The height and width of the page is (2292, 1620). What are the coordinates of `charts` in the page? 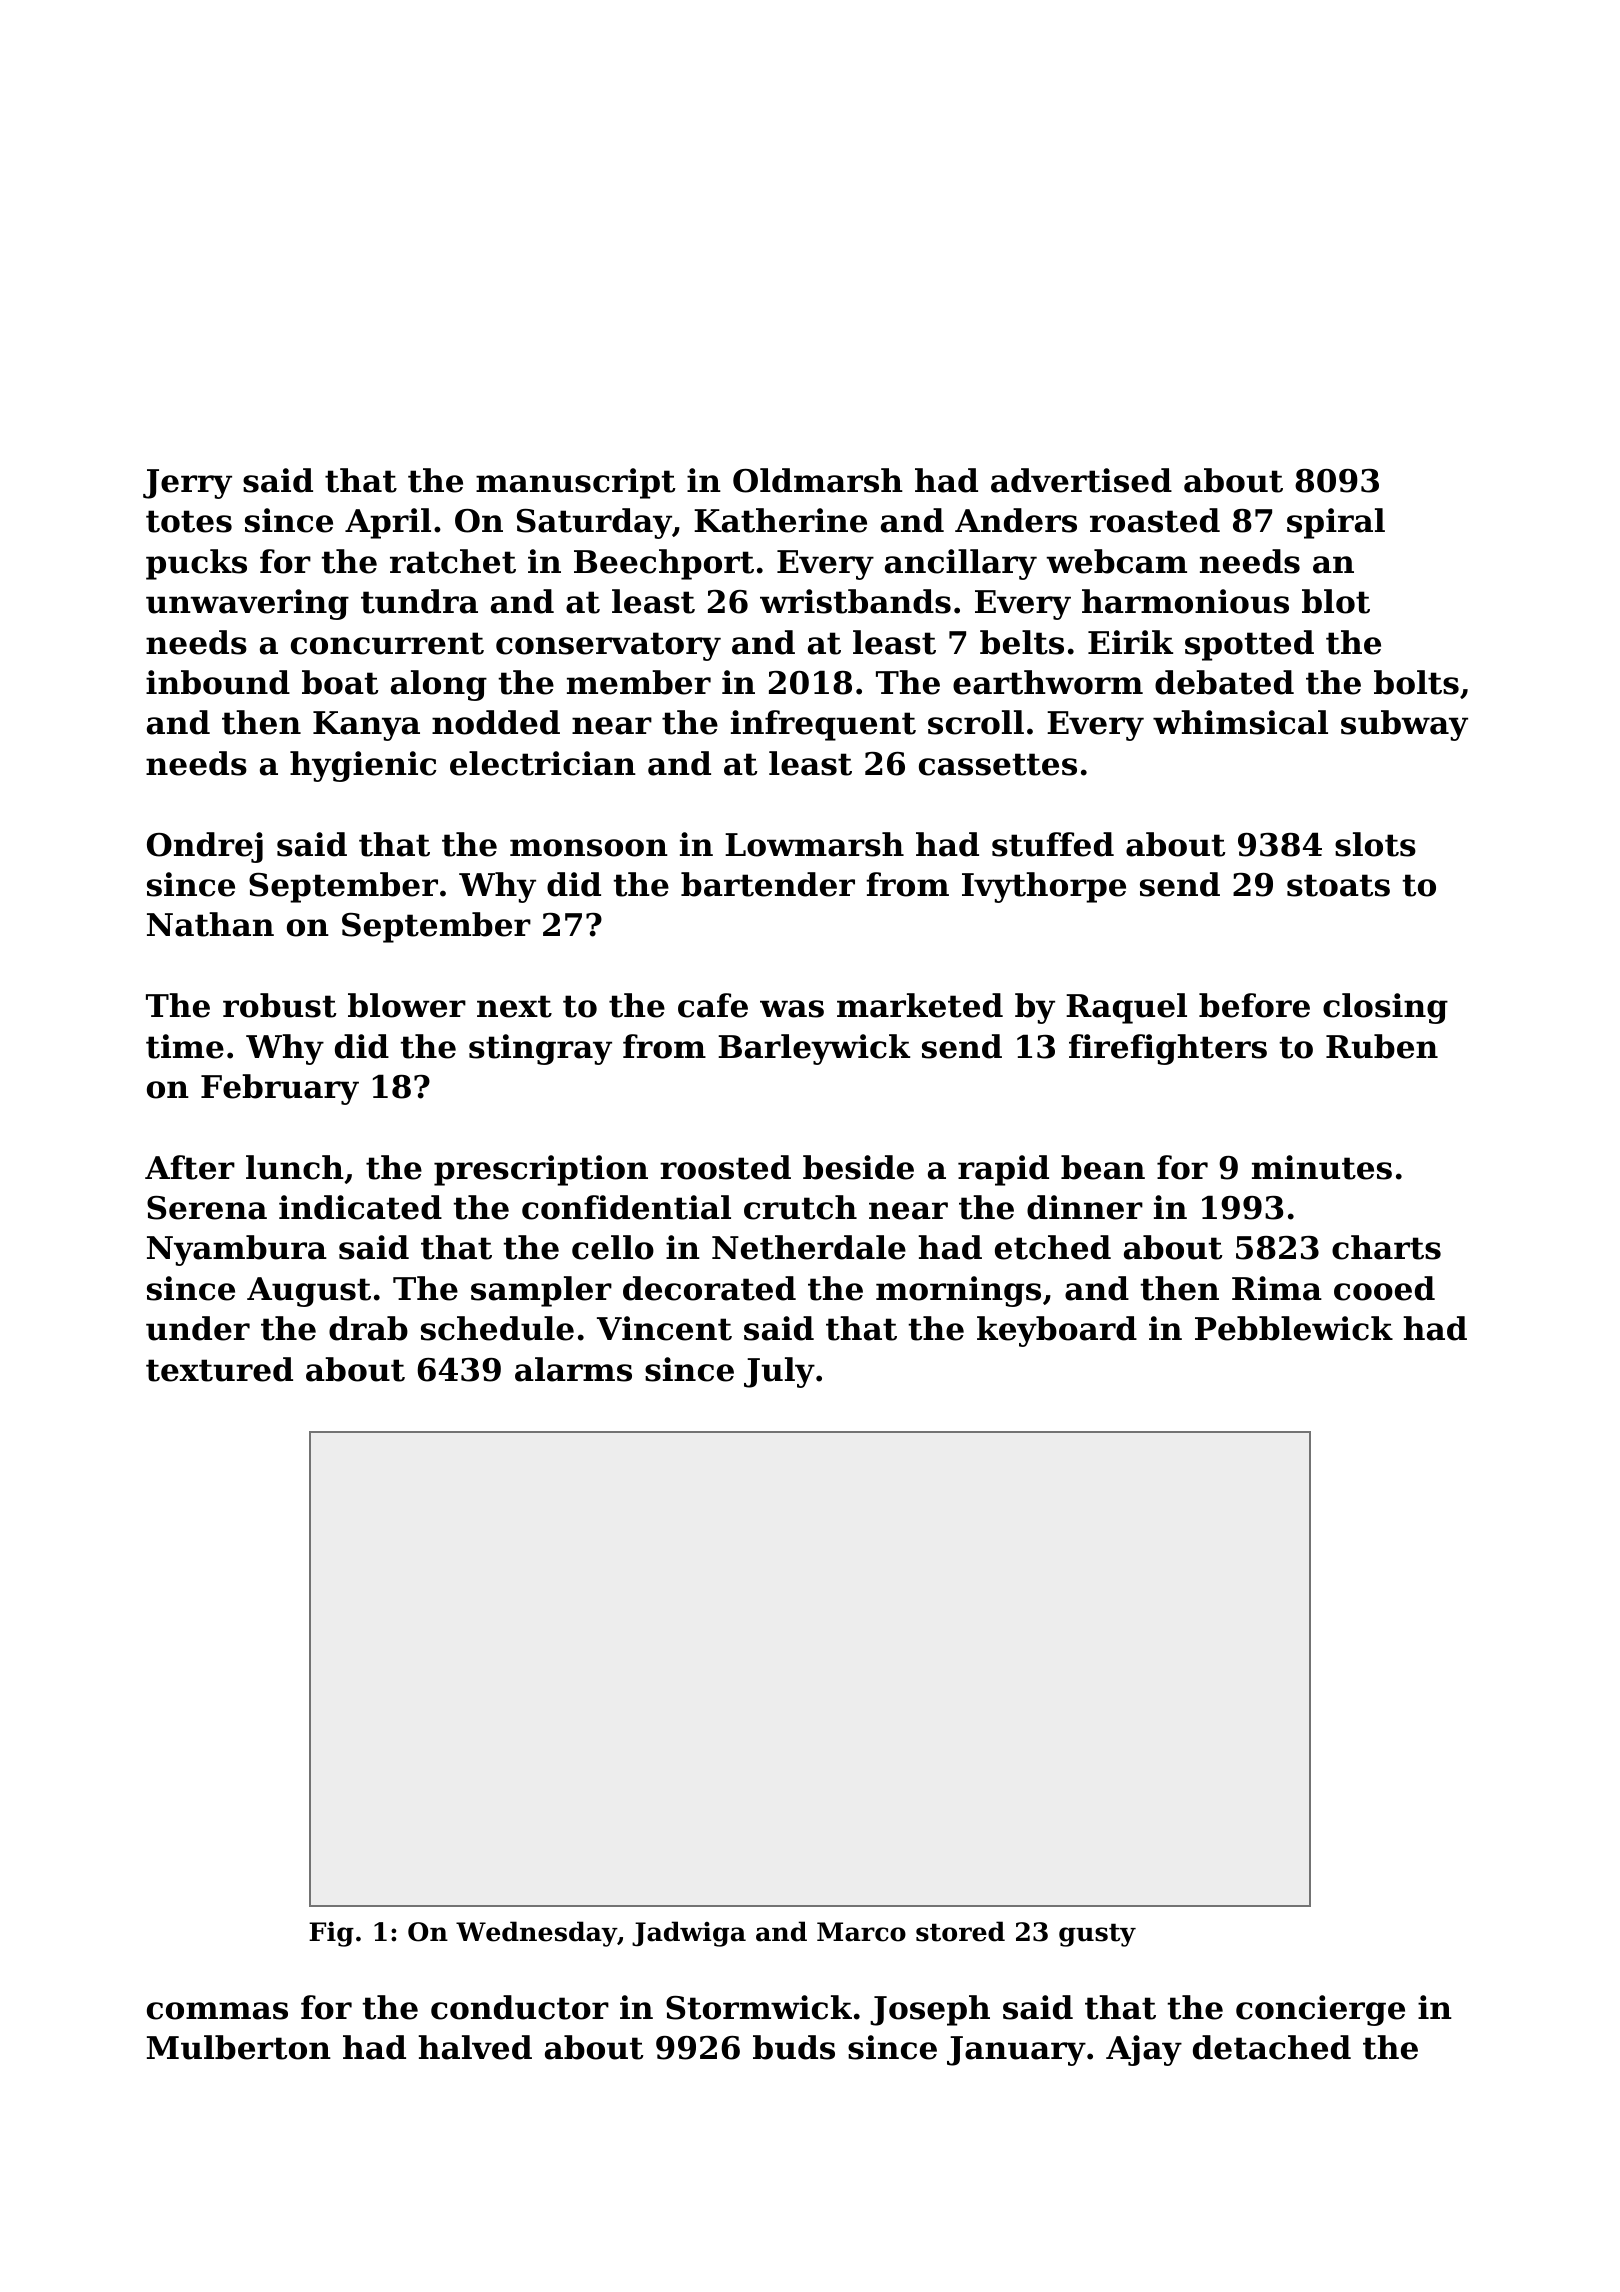 It's located at (1386, 1247).
